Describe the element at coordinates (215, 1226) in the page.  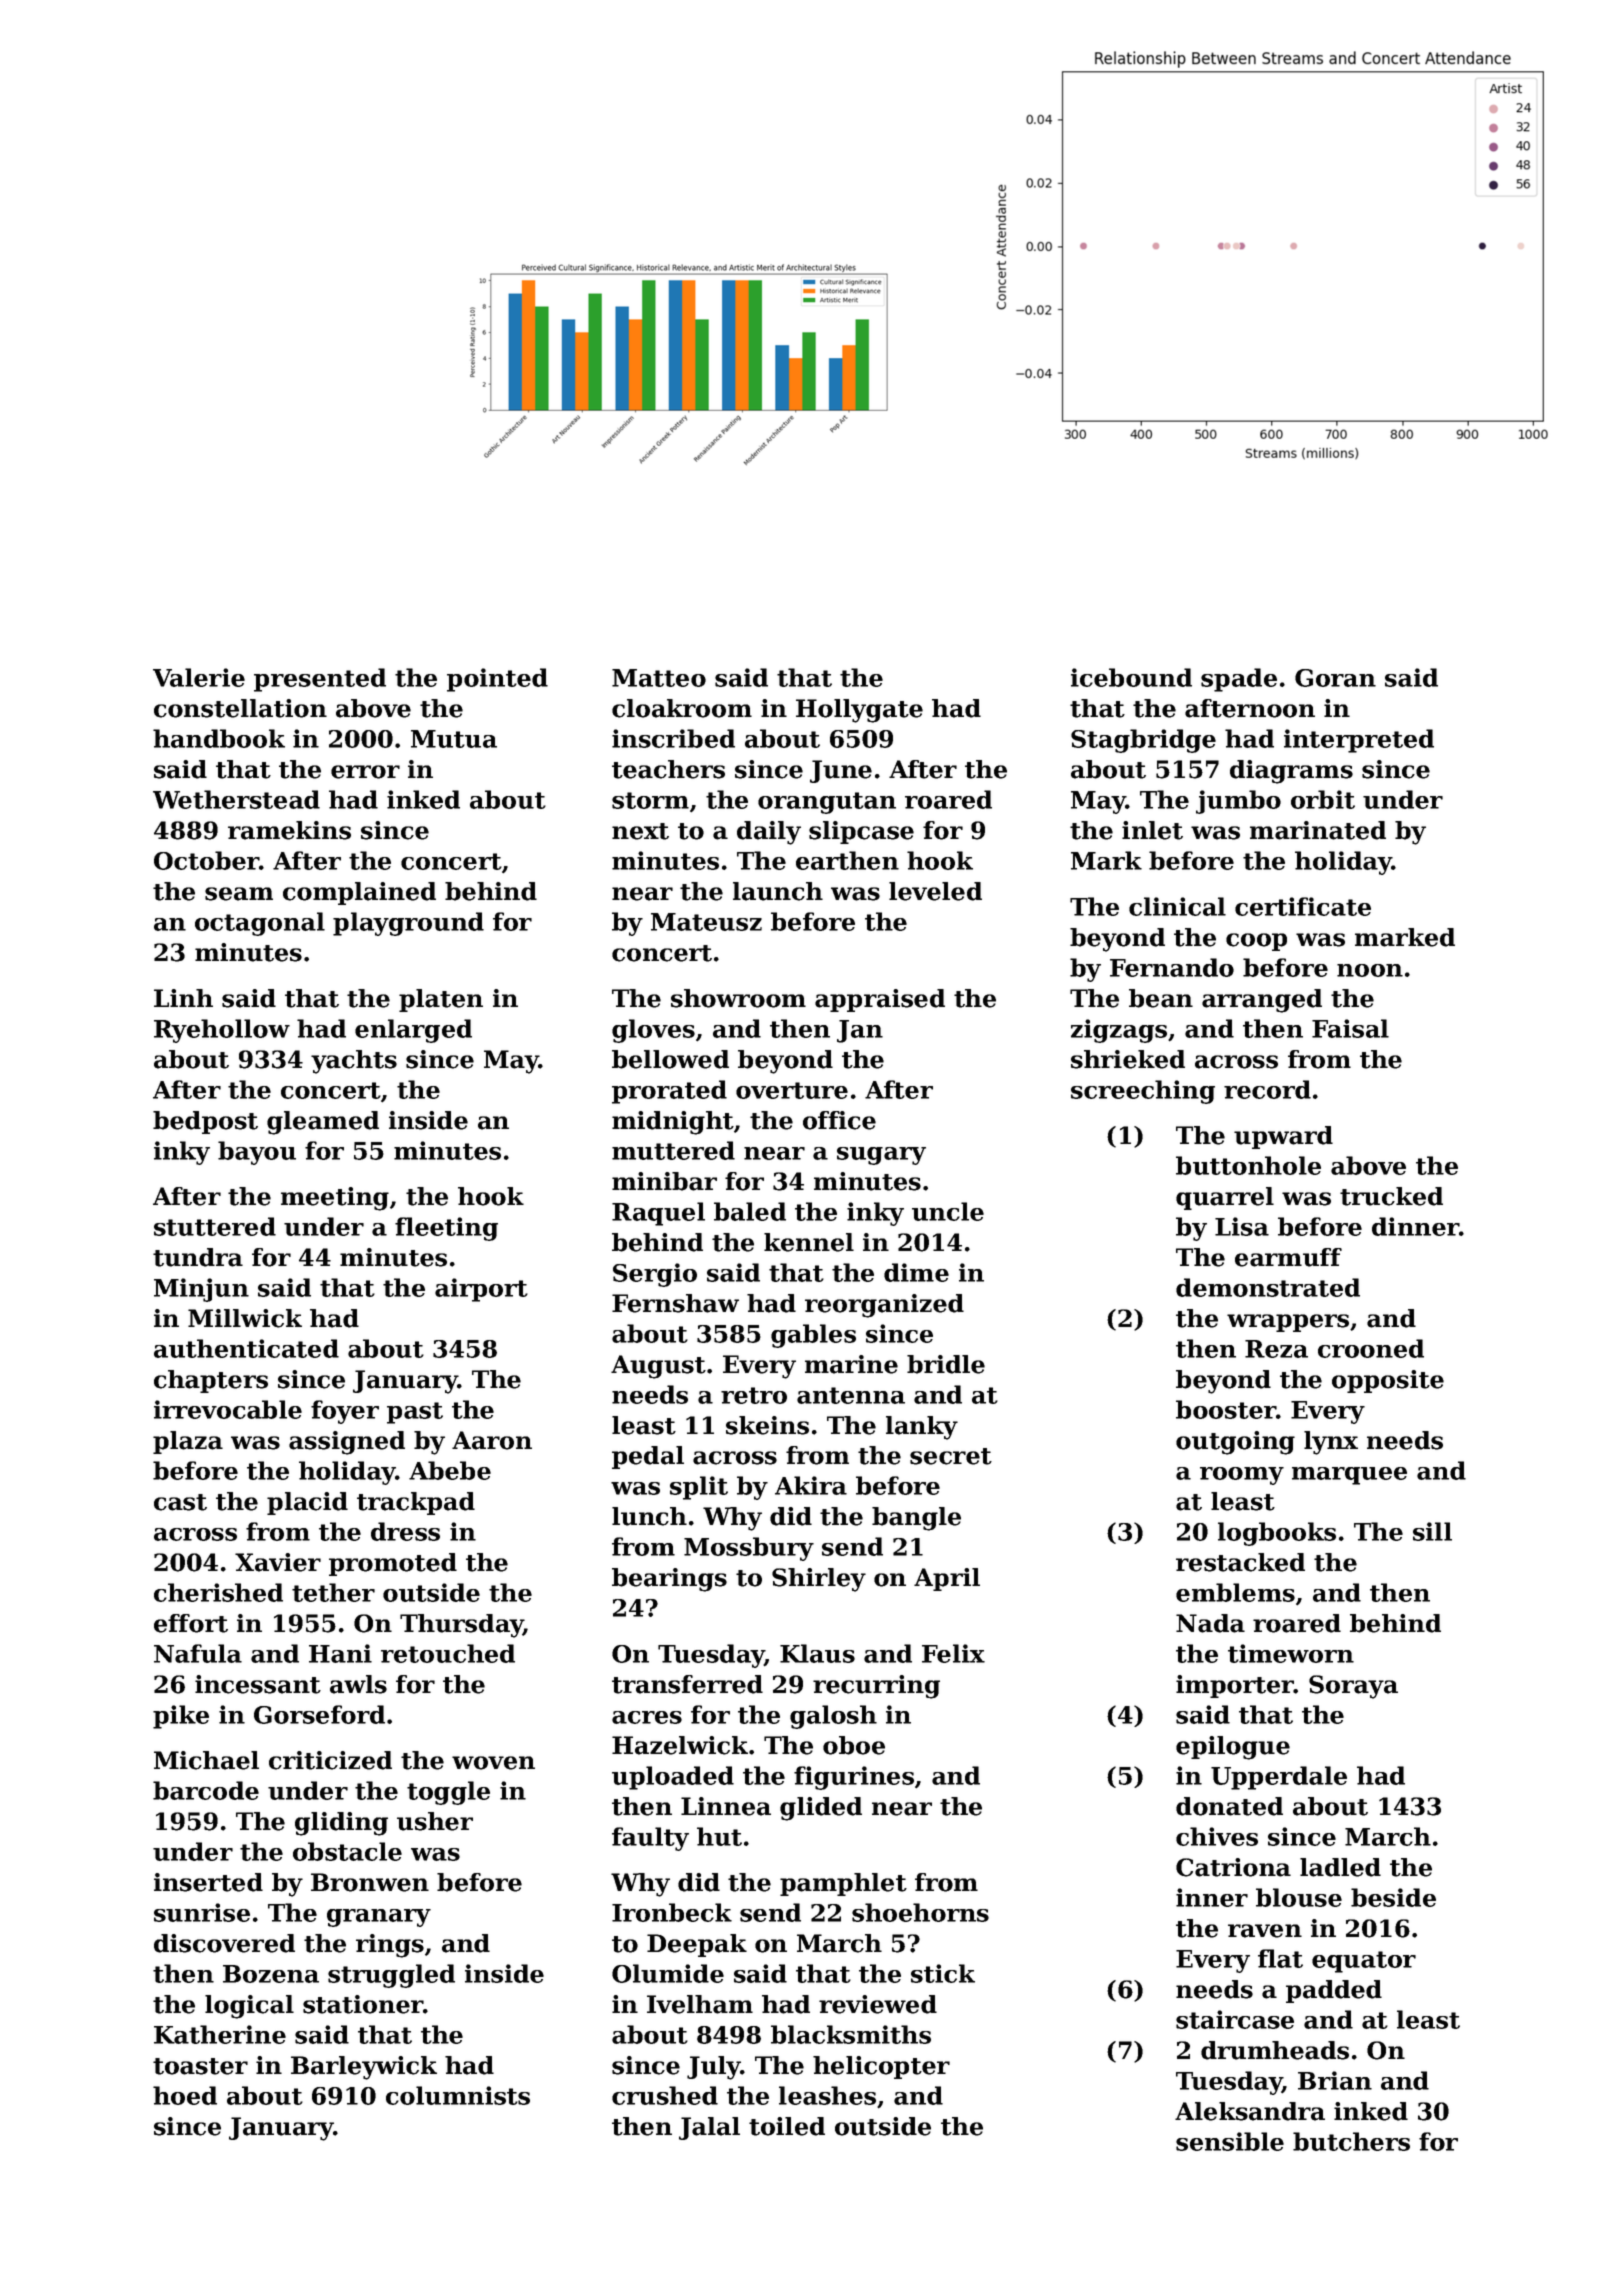
I see `stuttered` at that location.
